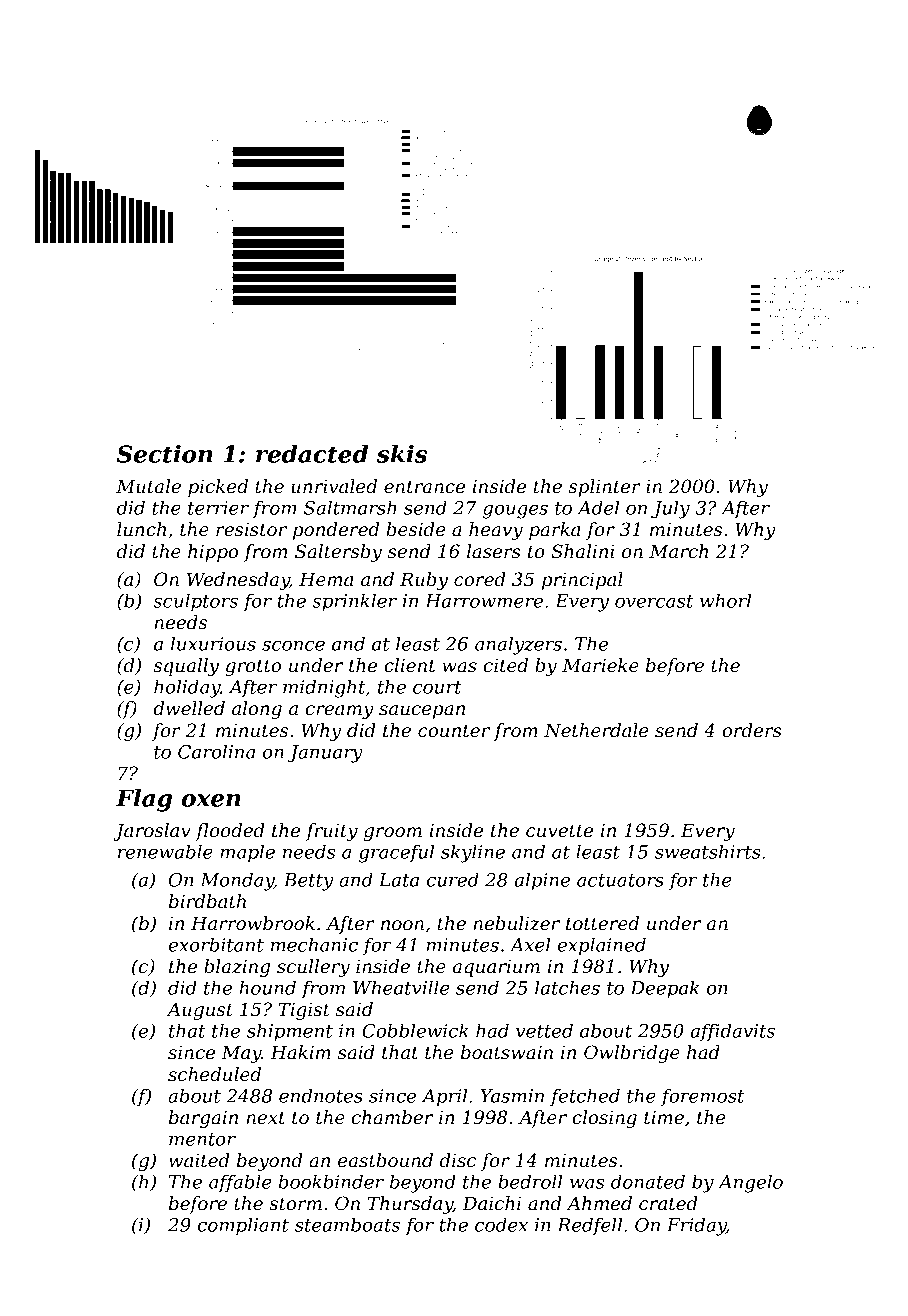 This screenshot has height=1316, width=908. Describe the element at coordinates (216, 944) in the screenshot. I see `exorbitant` at that location.
